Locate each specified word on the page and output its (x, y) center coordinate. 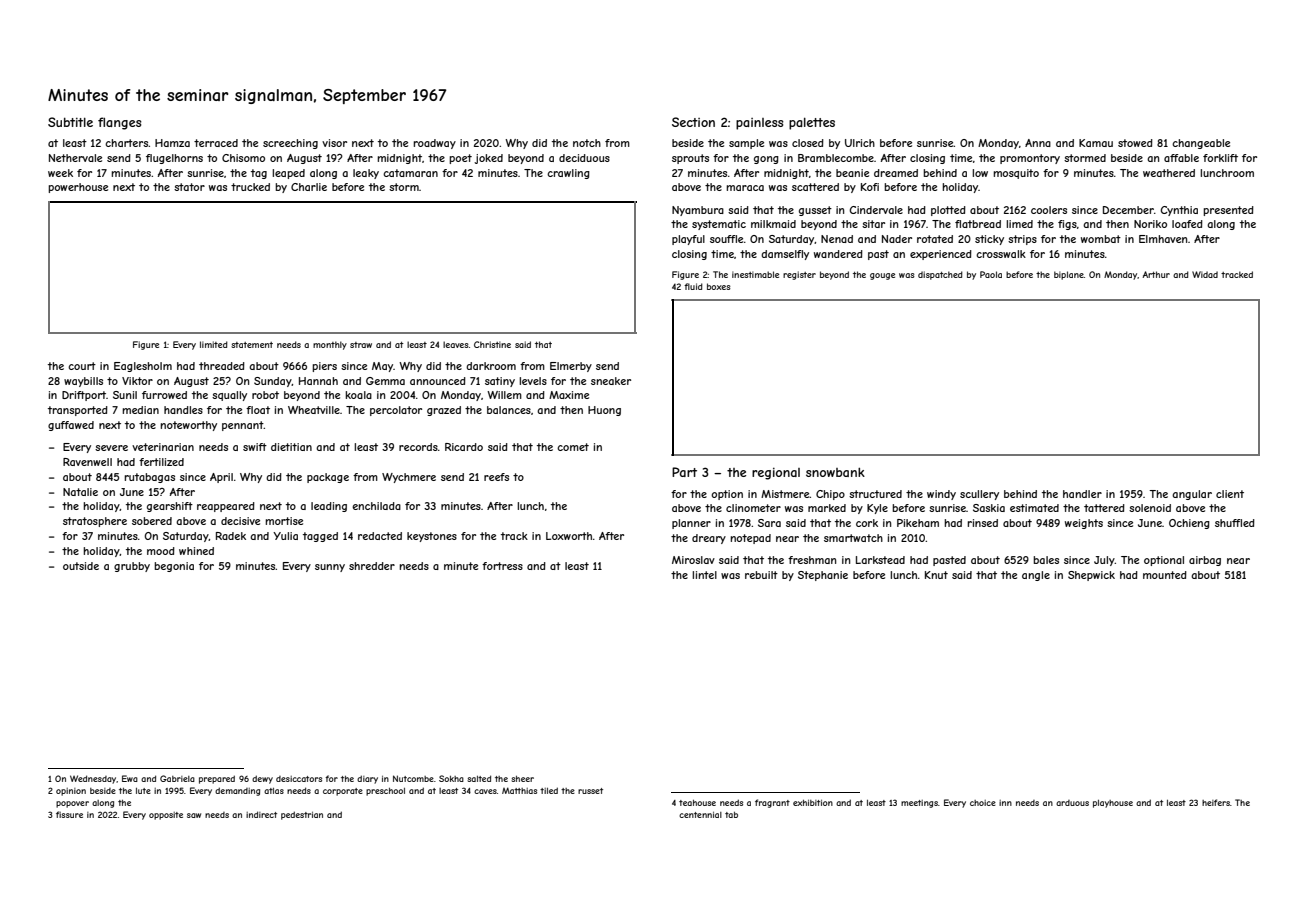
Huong (604, 411)
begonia (174, 567)
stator (189, 187)
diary (367, 779)
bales (1046, 560)
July (1104, 561)
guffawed (71, 426)
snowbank (835, 472)
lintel (704, 575)
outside (81, 566)
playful (688, 240)
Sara (769, 523)
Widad (1205, 274)
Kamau (1096, 143)
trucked (250, 187)
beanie (852, 173)
